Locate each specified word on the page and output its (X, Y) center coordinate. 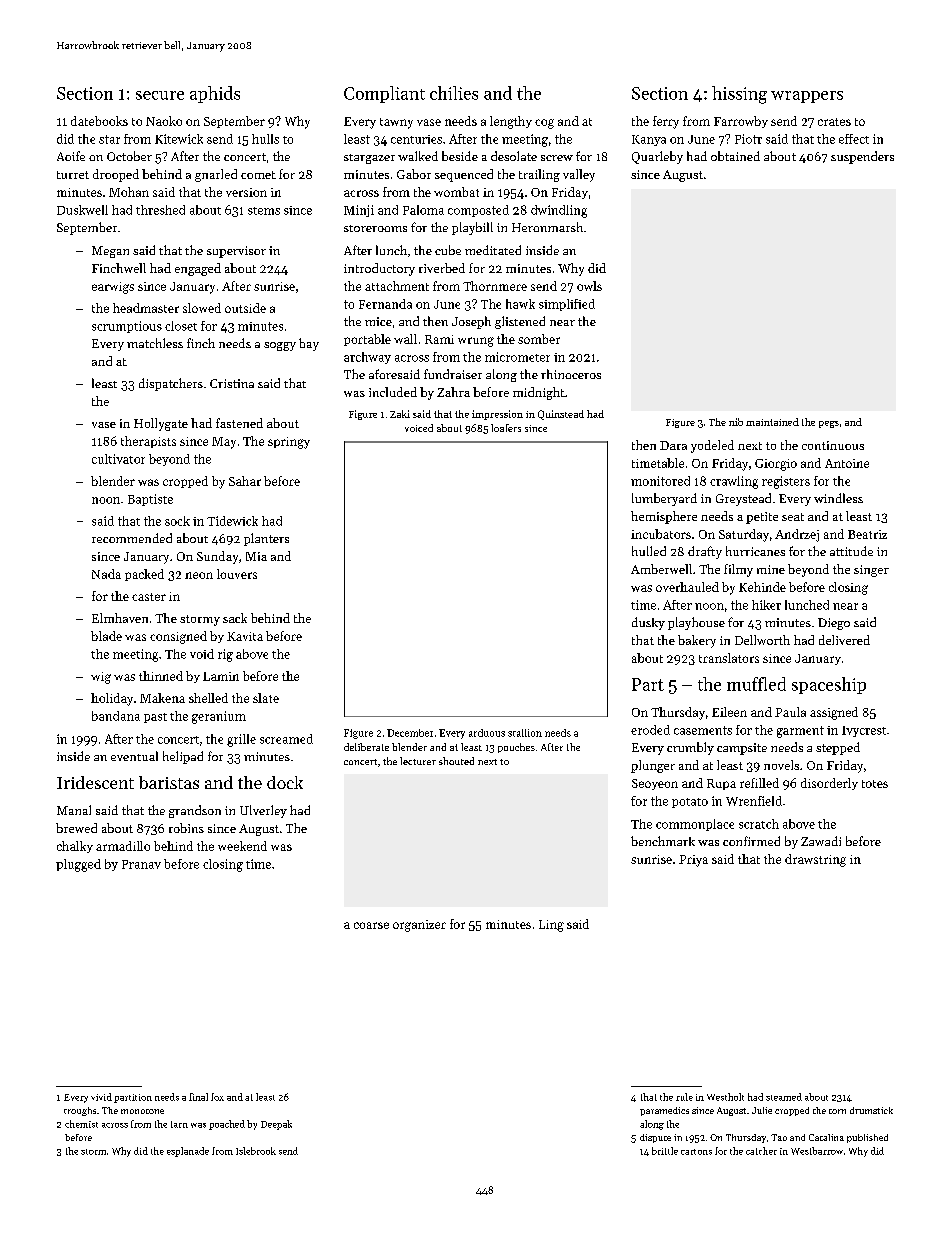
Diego (834, 624)
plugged (78, 865)
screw (557, 158)
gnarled (216, 175)
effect (854, 139)
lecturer (418, 761)
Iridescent (95, 782)
